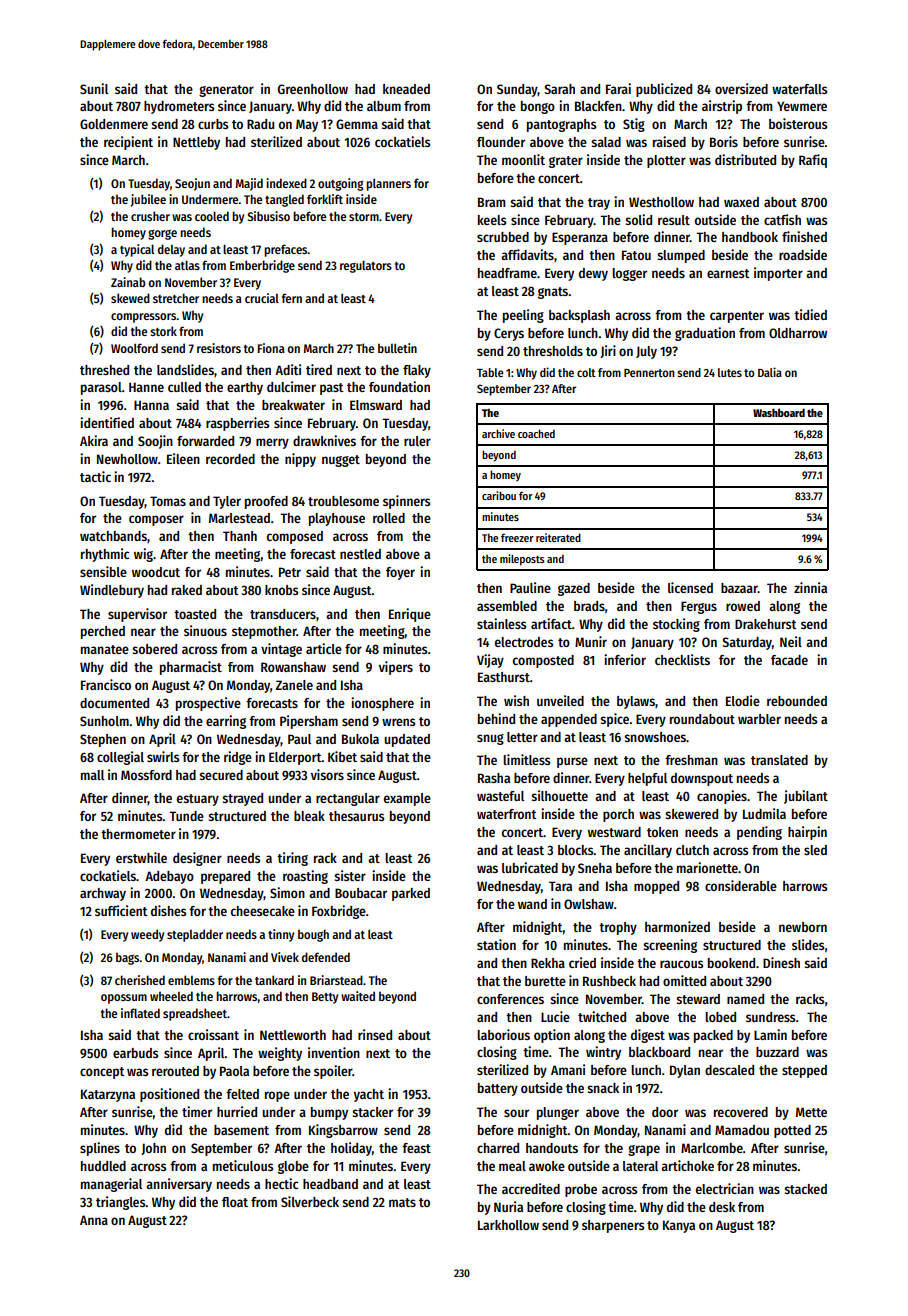 The image size is (908, 1316). Describe the element at coordinates (360, 739) in the page. I see `Bukola` at that location.
